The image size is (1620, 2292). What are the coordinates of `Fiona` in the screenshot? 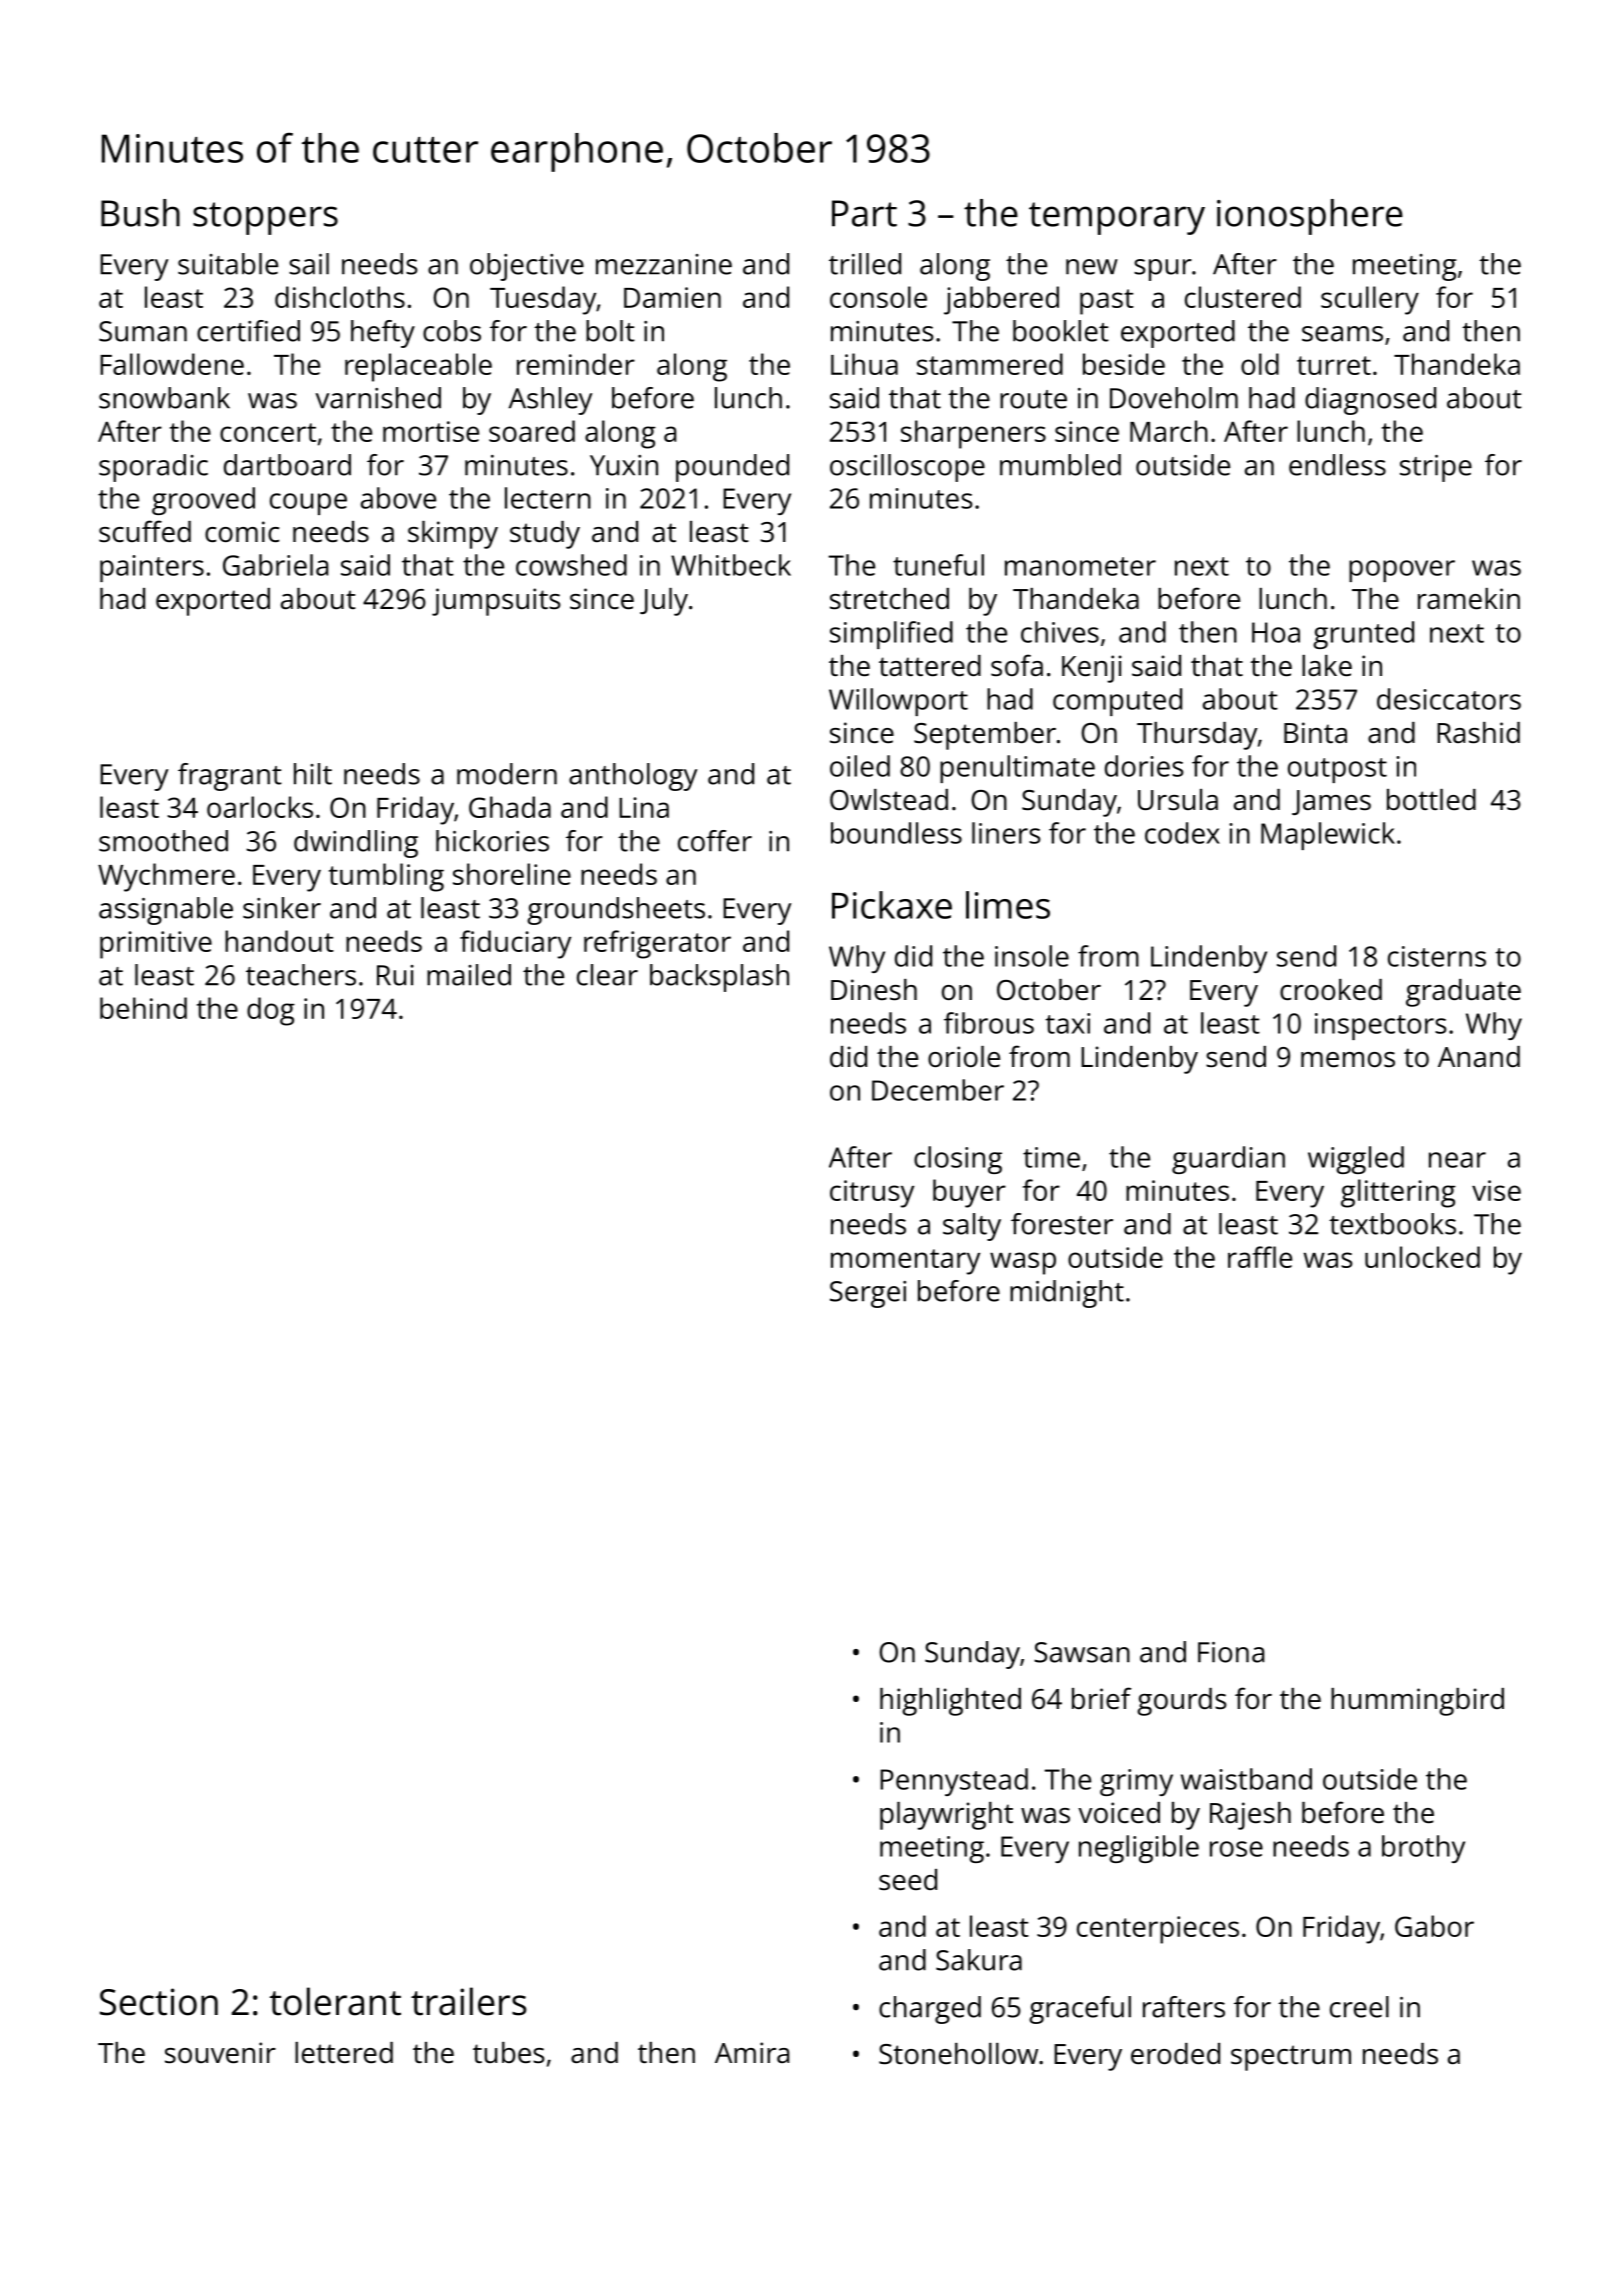 It's located at (1231, 1652).
